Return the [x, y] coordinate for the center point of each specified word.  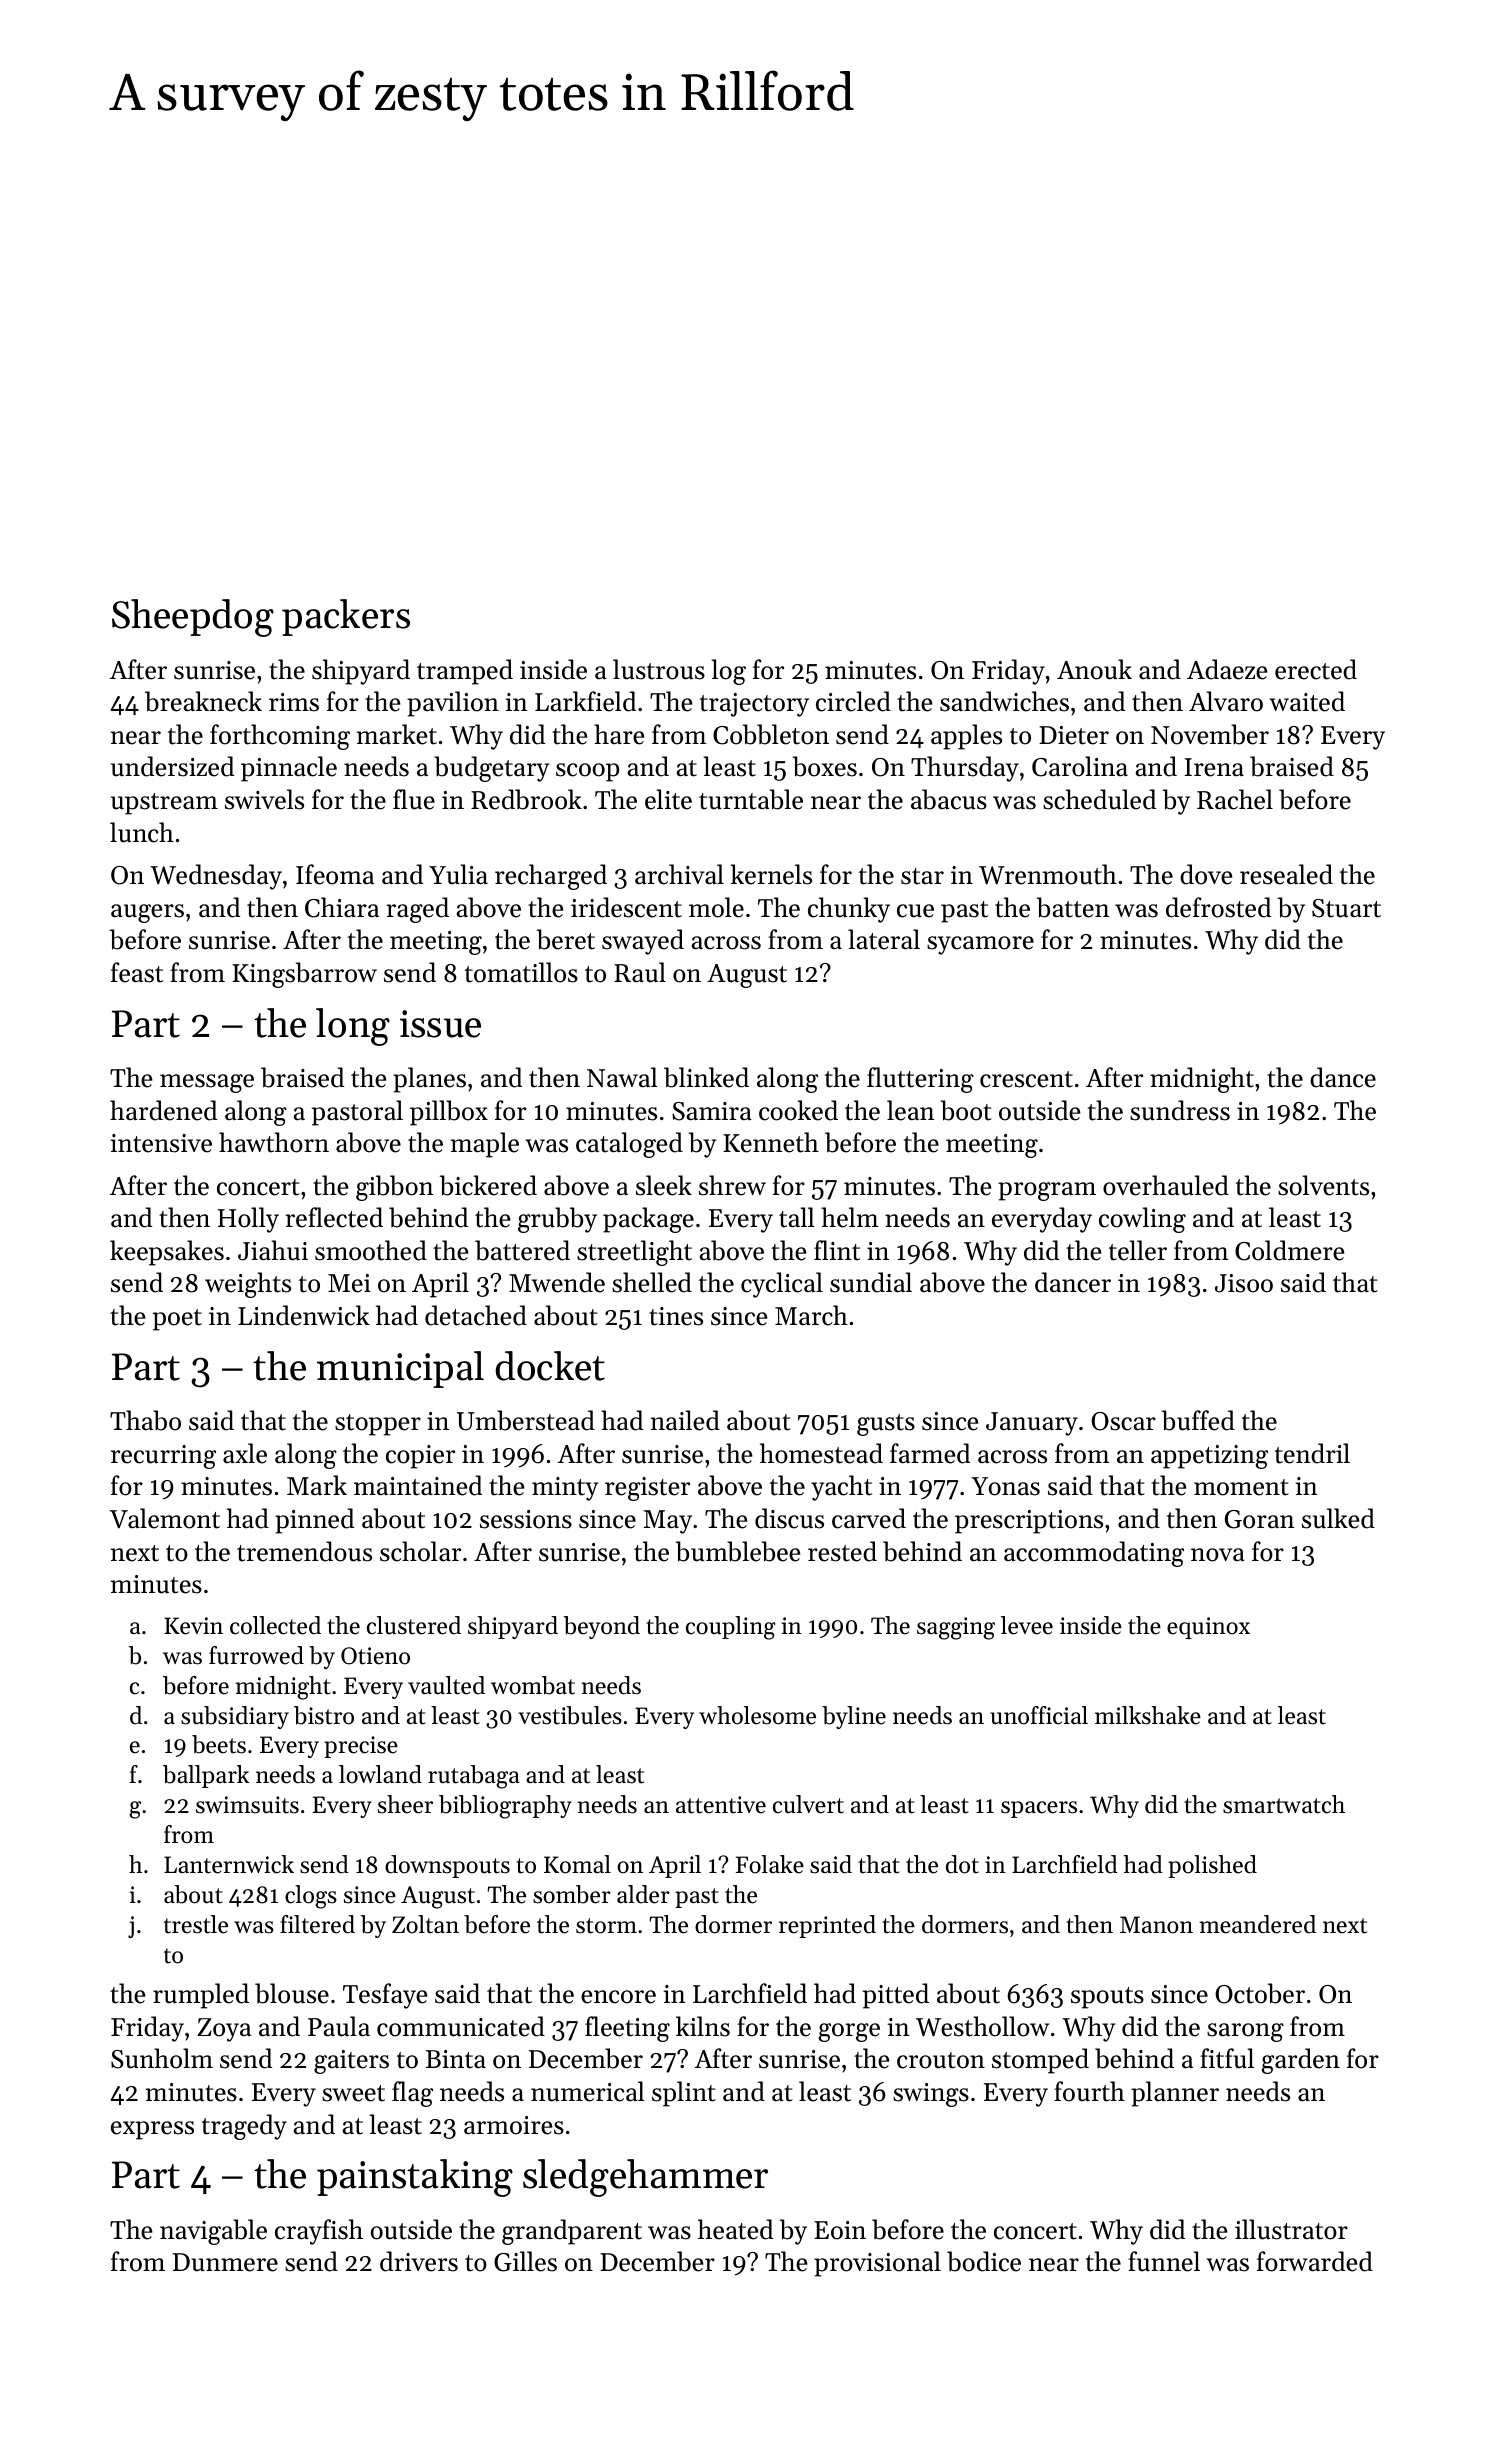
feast [137, 972]
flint [837, 1250]
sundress [1180, 1110]
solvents [1323, 1185]
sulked [1338, 1518]
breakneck [203, 701]
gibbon [395, 1188]
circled [853, 701]
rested [842, 1551]
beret [566, 939]
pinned [314, 1521]
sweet [353, 2093]
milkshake [1148, 1715]
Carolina [1080, 766]
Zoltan [425, 1924]
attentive [721, 1805]
